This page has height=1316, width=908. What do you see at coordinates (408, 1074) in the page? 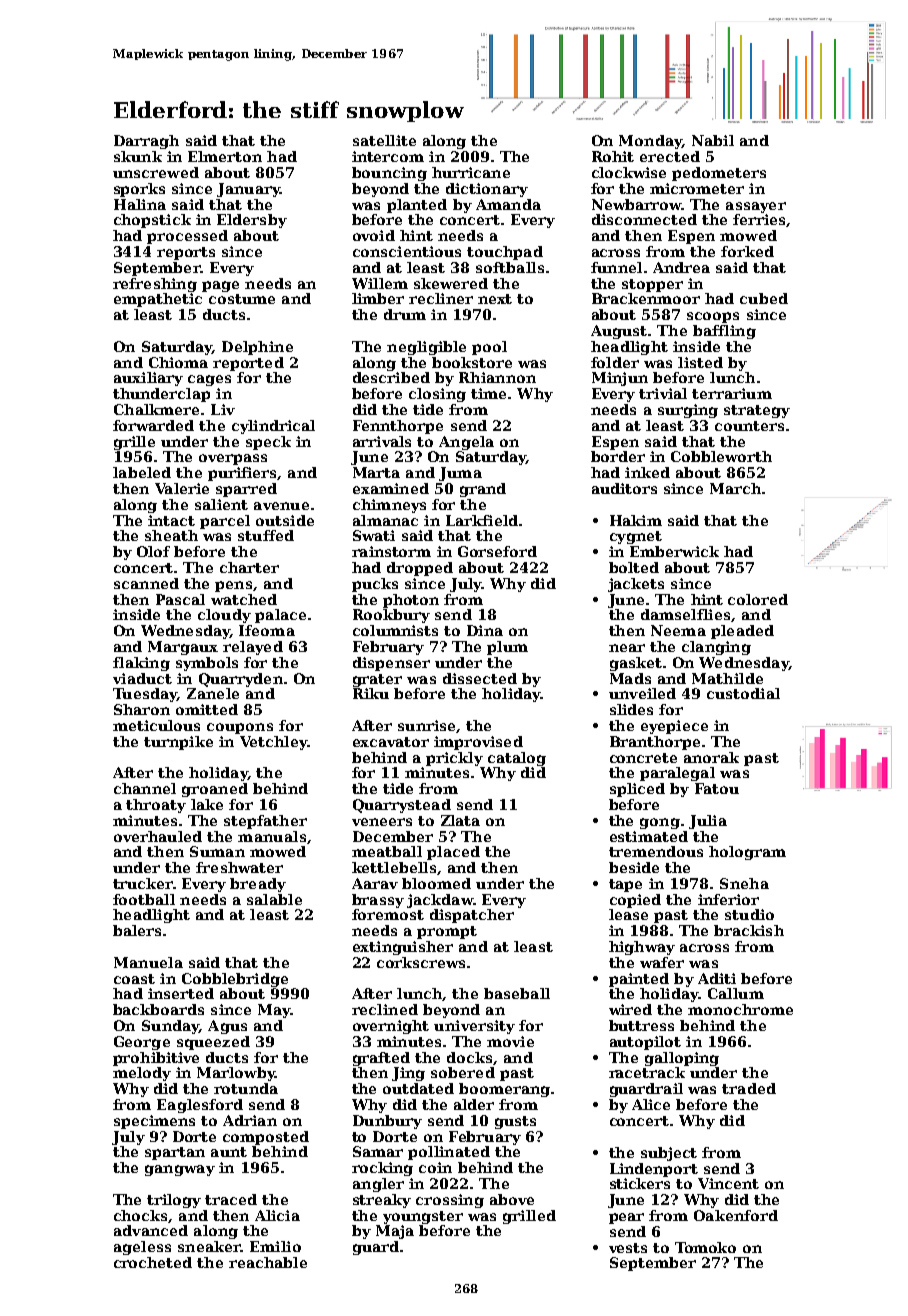
I see `Jing` at bounding box center [408, 1074].
